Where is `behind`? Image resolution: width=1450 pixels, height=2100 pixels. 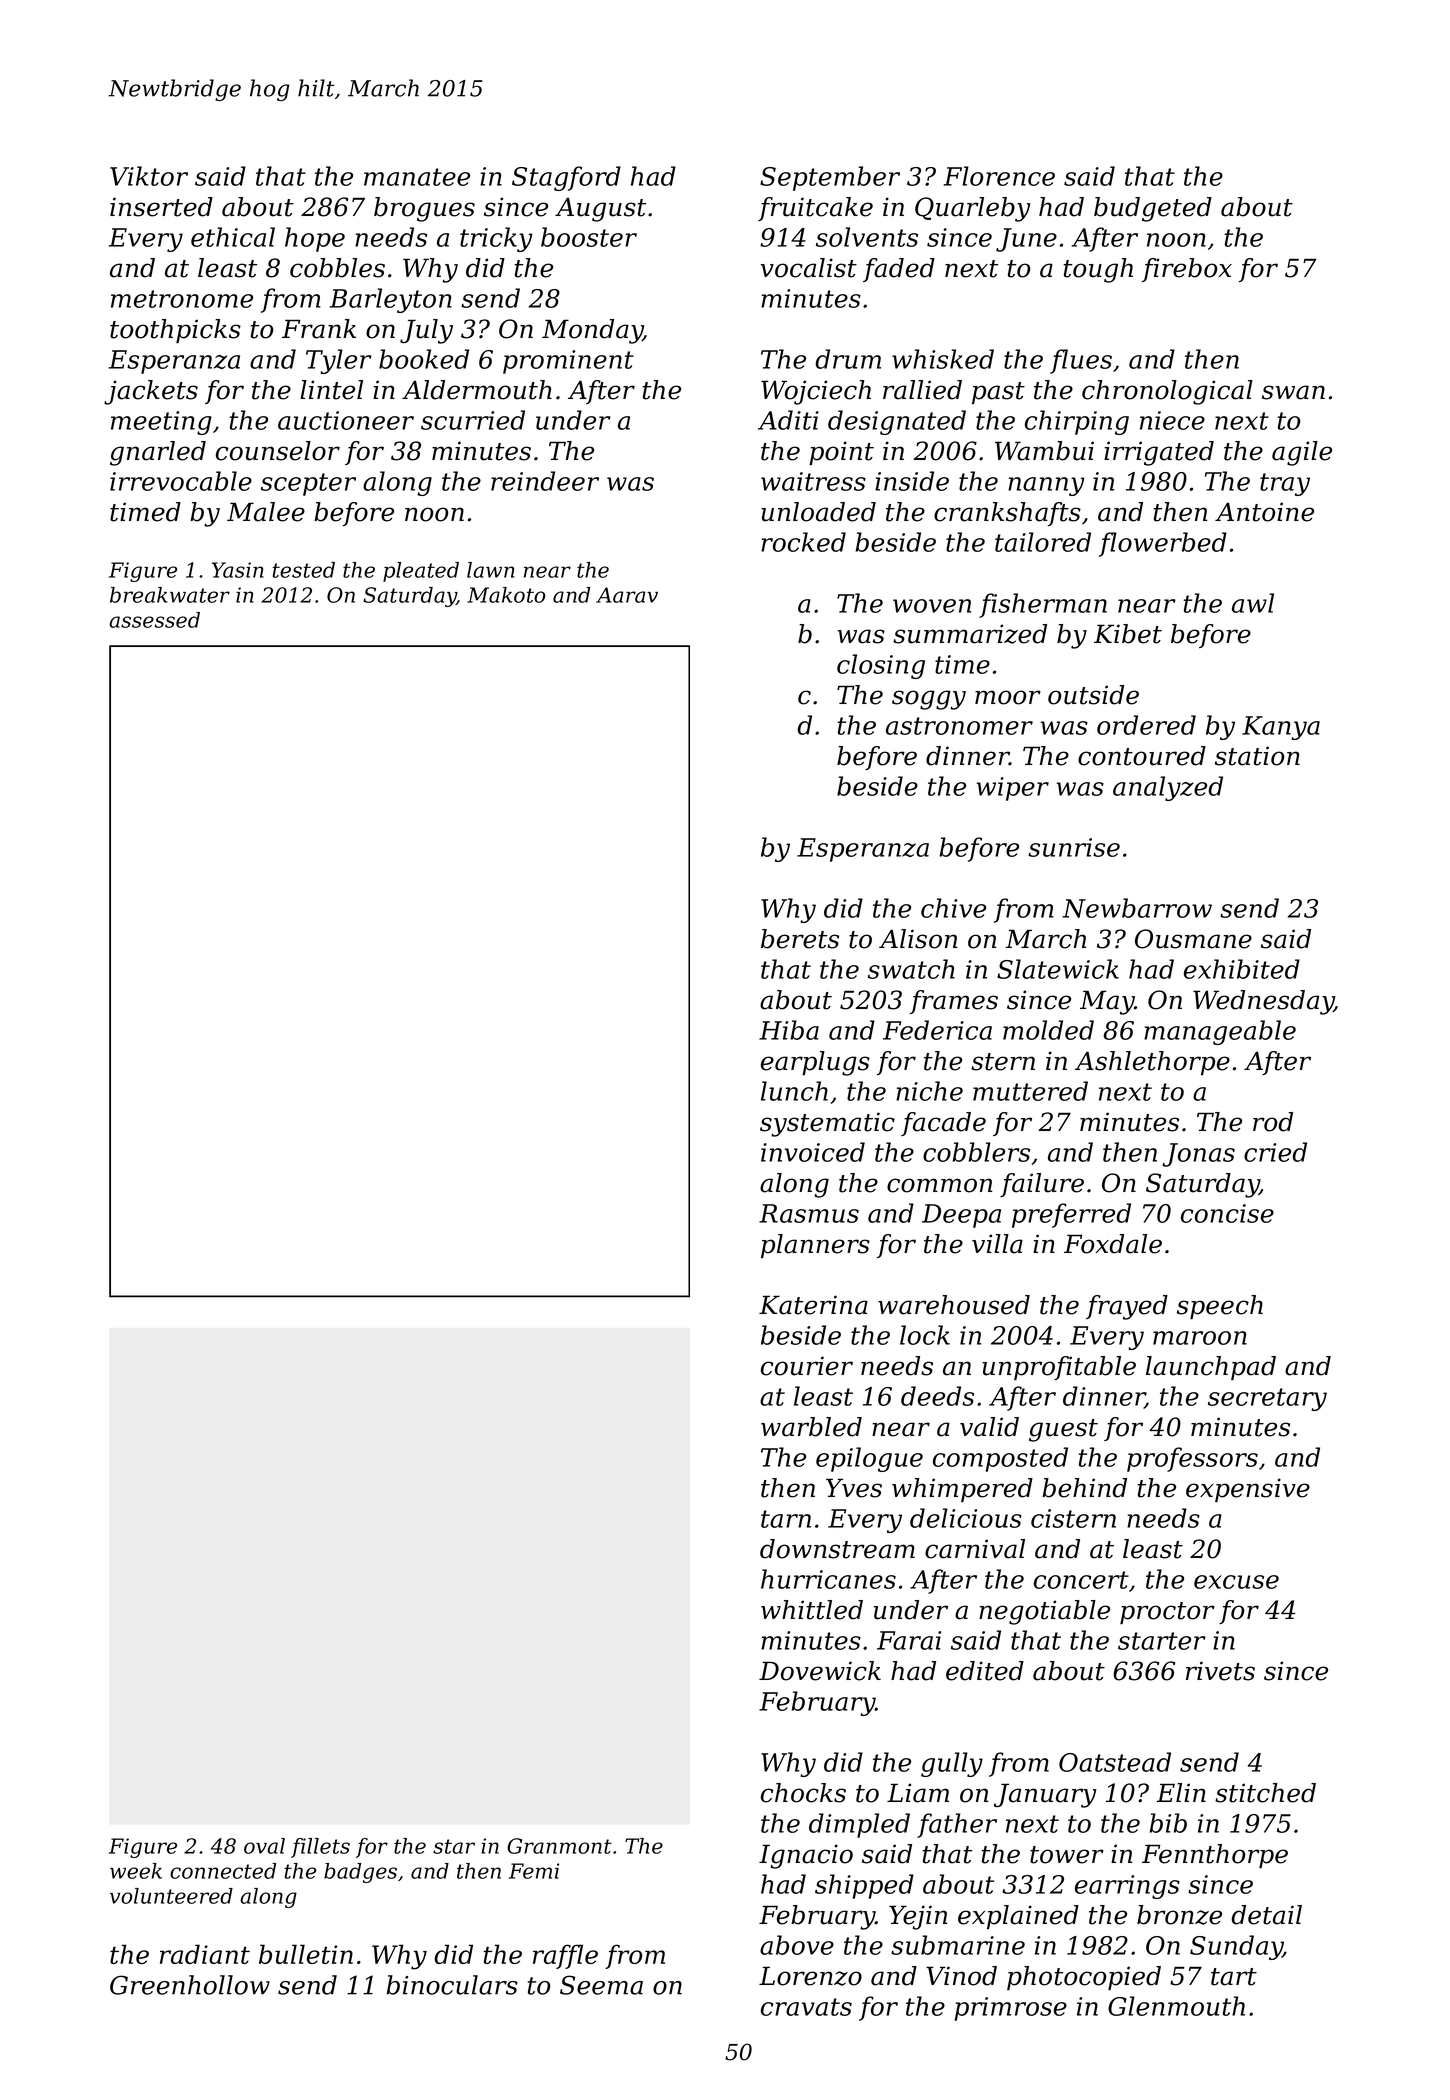
behind is located at coordinates (1084, 1488).
